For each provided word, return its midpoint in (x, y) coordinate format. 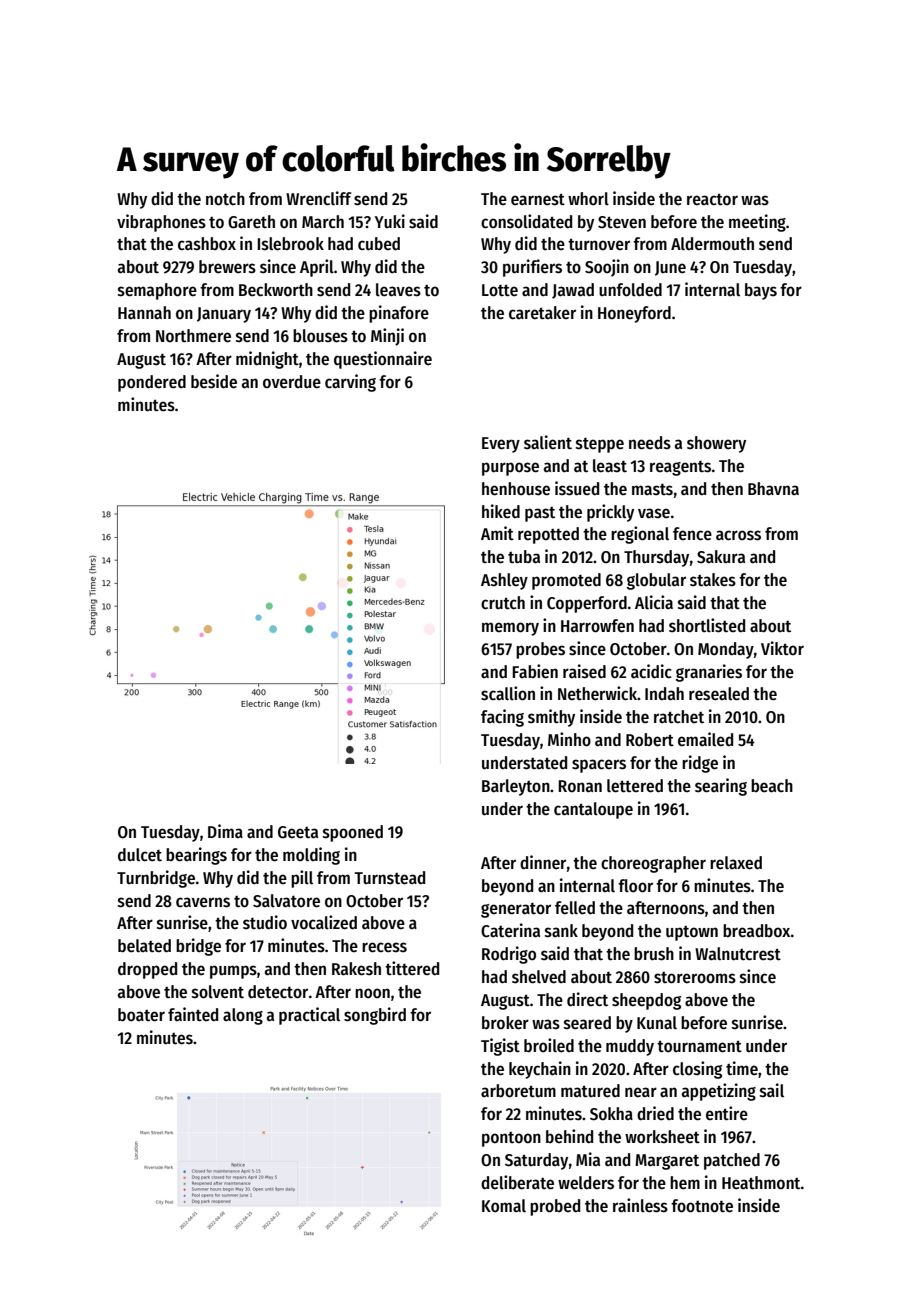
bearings (196, 856)
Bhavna (773, 488)
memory (510, 629)
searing (721, 787)
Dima (225, 831)
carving (350, 383)
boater (141, 1015)
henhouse (516, 489)
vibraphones (161, 223)
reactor (712, 199)
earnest (538, 199)
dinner (543, 862)
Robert (650, 740)
